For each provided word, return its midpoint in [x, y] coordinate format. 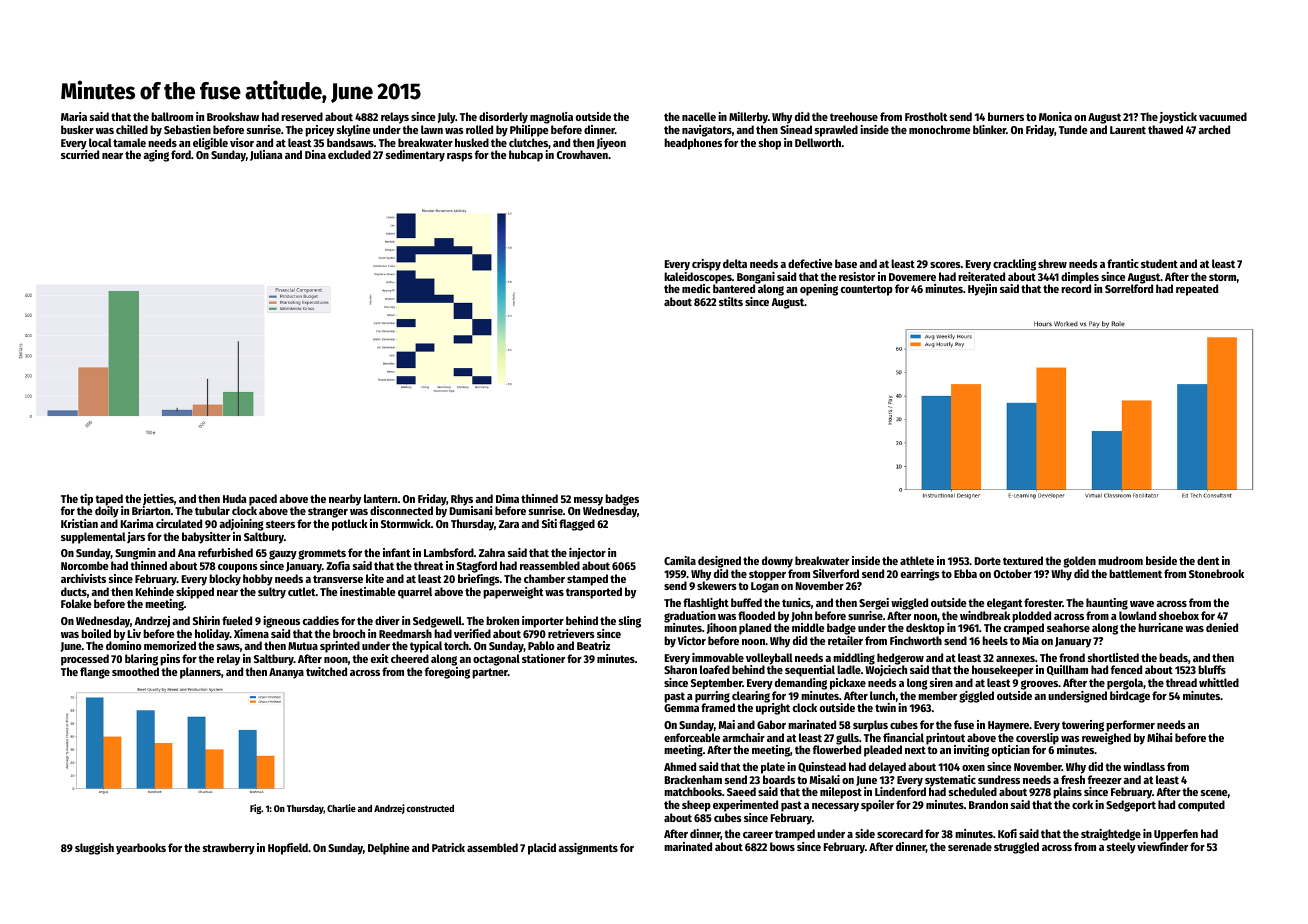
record [1076, 289]
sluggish [94, 849]
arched [1214, 129]
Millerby [748, 118]
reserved [302, 116]
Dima [507, 498]
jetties [158, 500]
